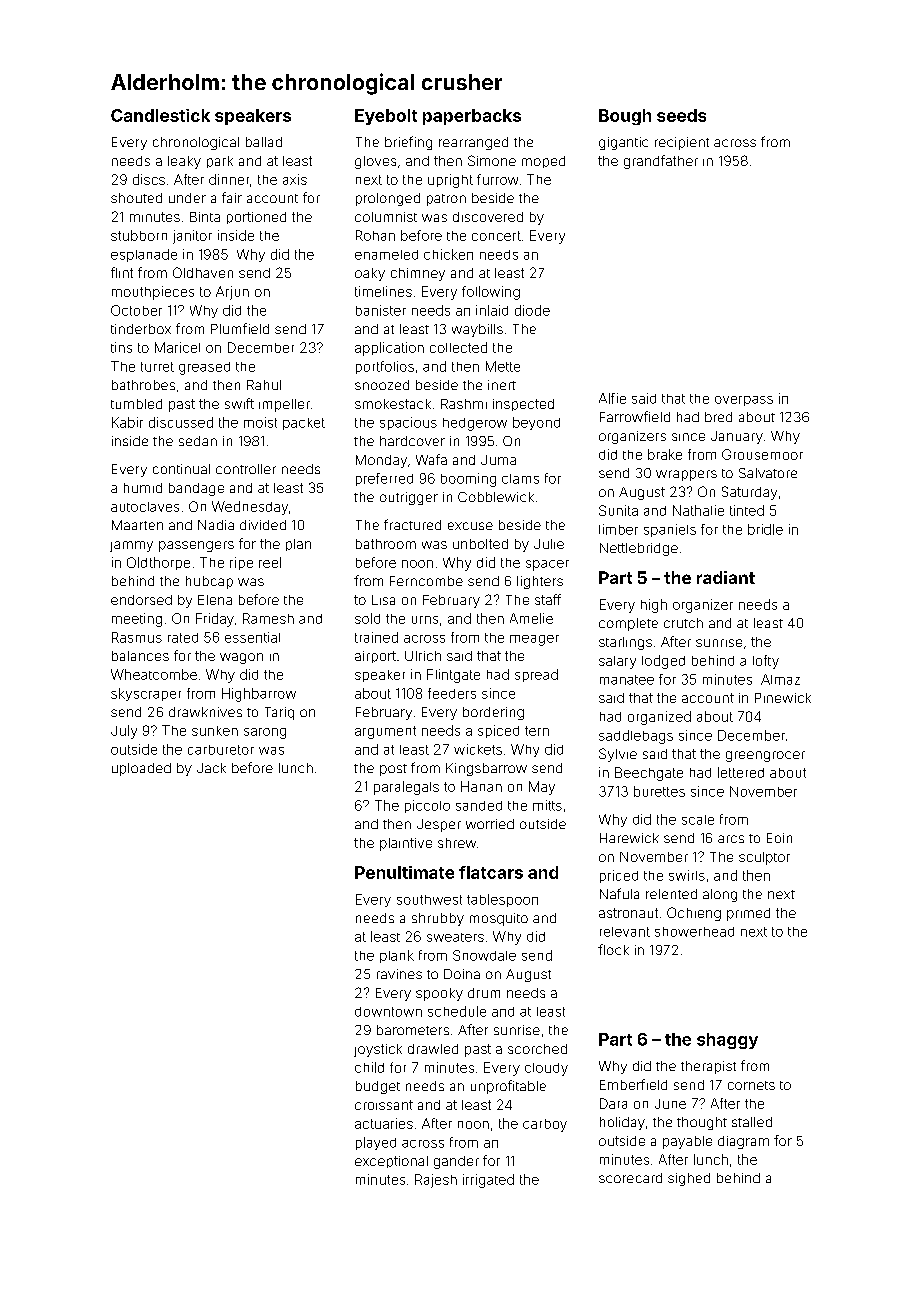 The image size is (924, 1308). Describe the element at coordinates (211, 768) in the screenshot. I see `Jack` at that location.
